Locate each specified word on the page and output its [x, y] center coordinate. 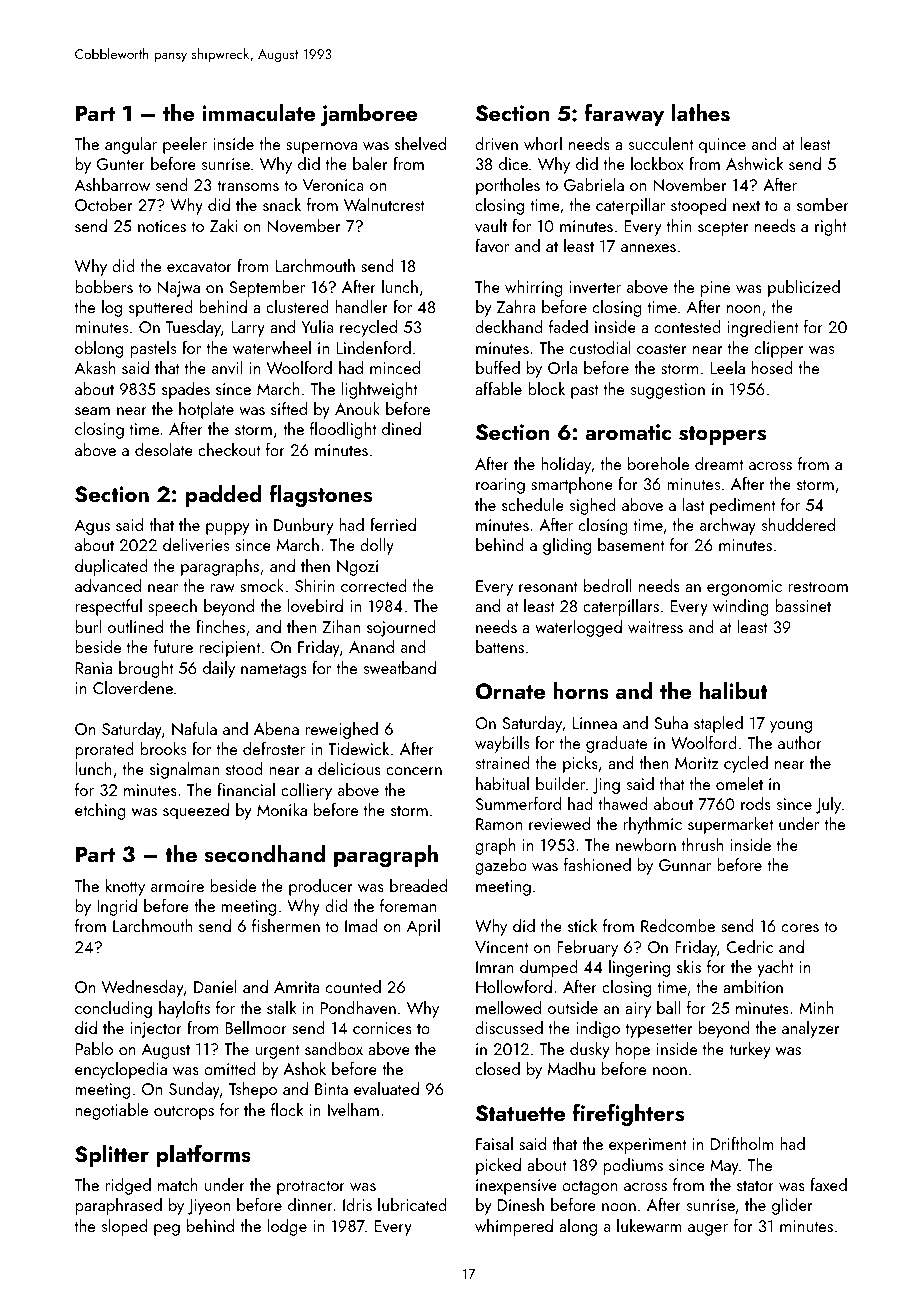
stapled [718, 724]
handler [361, 306]
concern [414, 771]
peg [167, 1230]
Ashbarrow [112, 184]
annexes [648, 248]
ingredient [763, 328]
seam [92, 411]
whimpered [514, 1227]
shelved [420, 143]
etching [100, 811]
